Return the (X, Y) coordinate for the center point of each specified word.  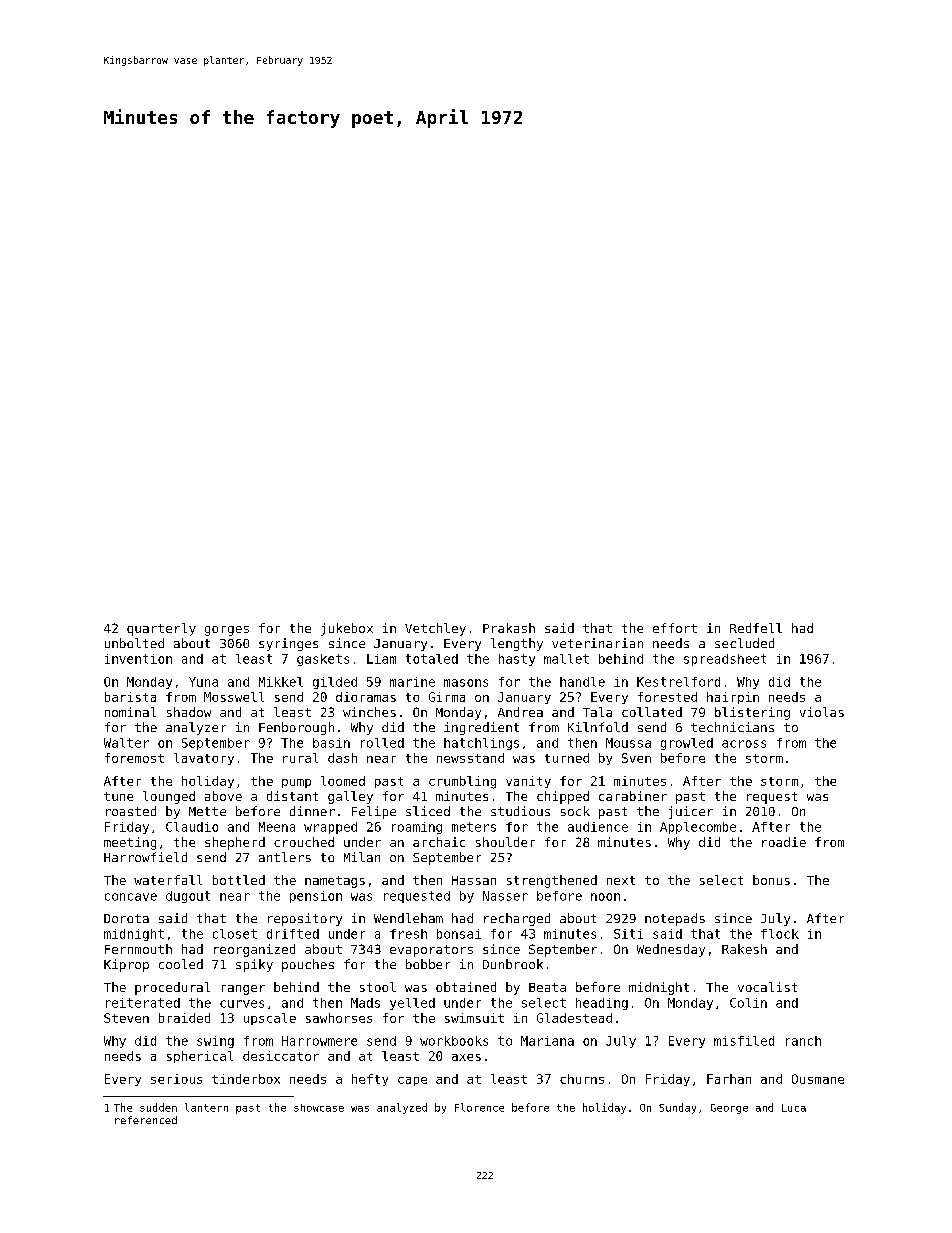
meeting (130, 843)
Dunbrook (513, 964)
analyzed (402, 1108)
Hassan (474, 880)
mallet (566, 659)
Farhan (729, 1079)
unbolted (134, 643)
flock (780, 934)
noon (605, 897)
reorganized (254, 950)
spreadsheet (725, 660)
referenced (146, 1120)
